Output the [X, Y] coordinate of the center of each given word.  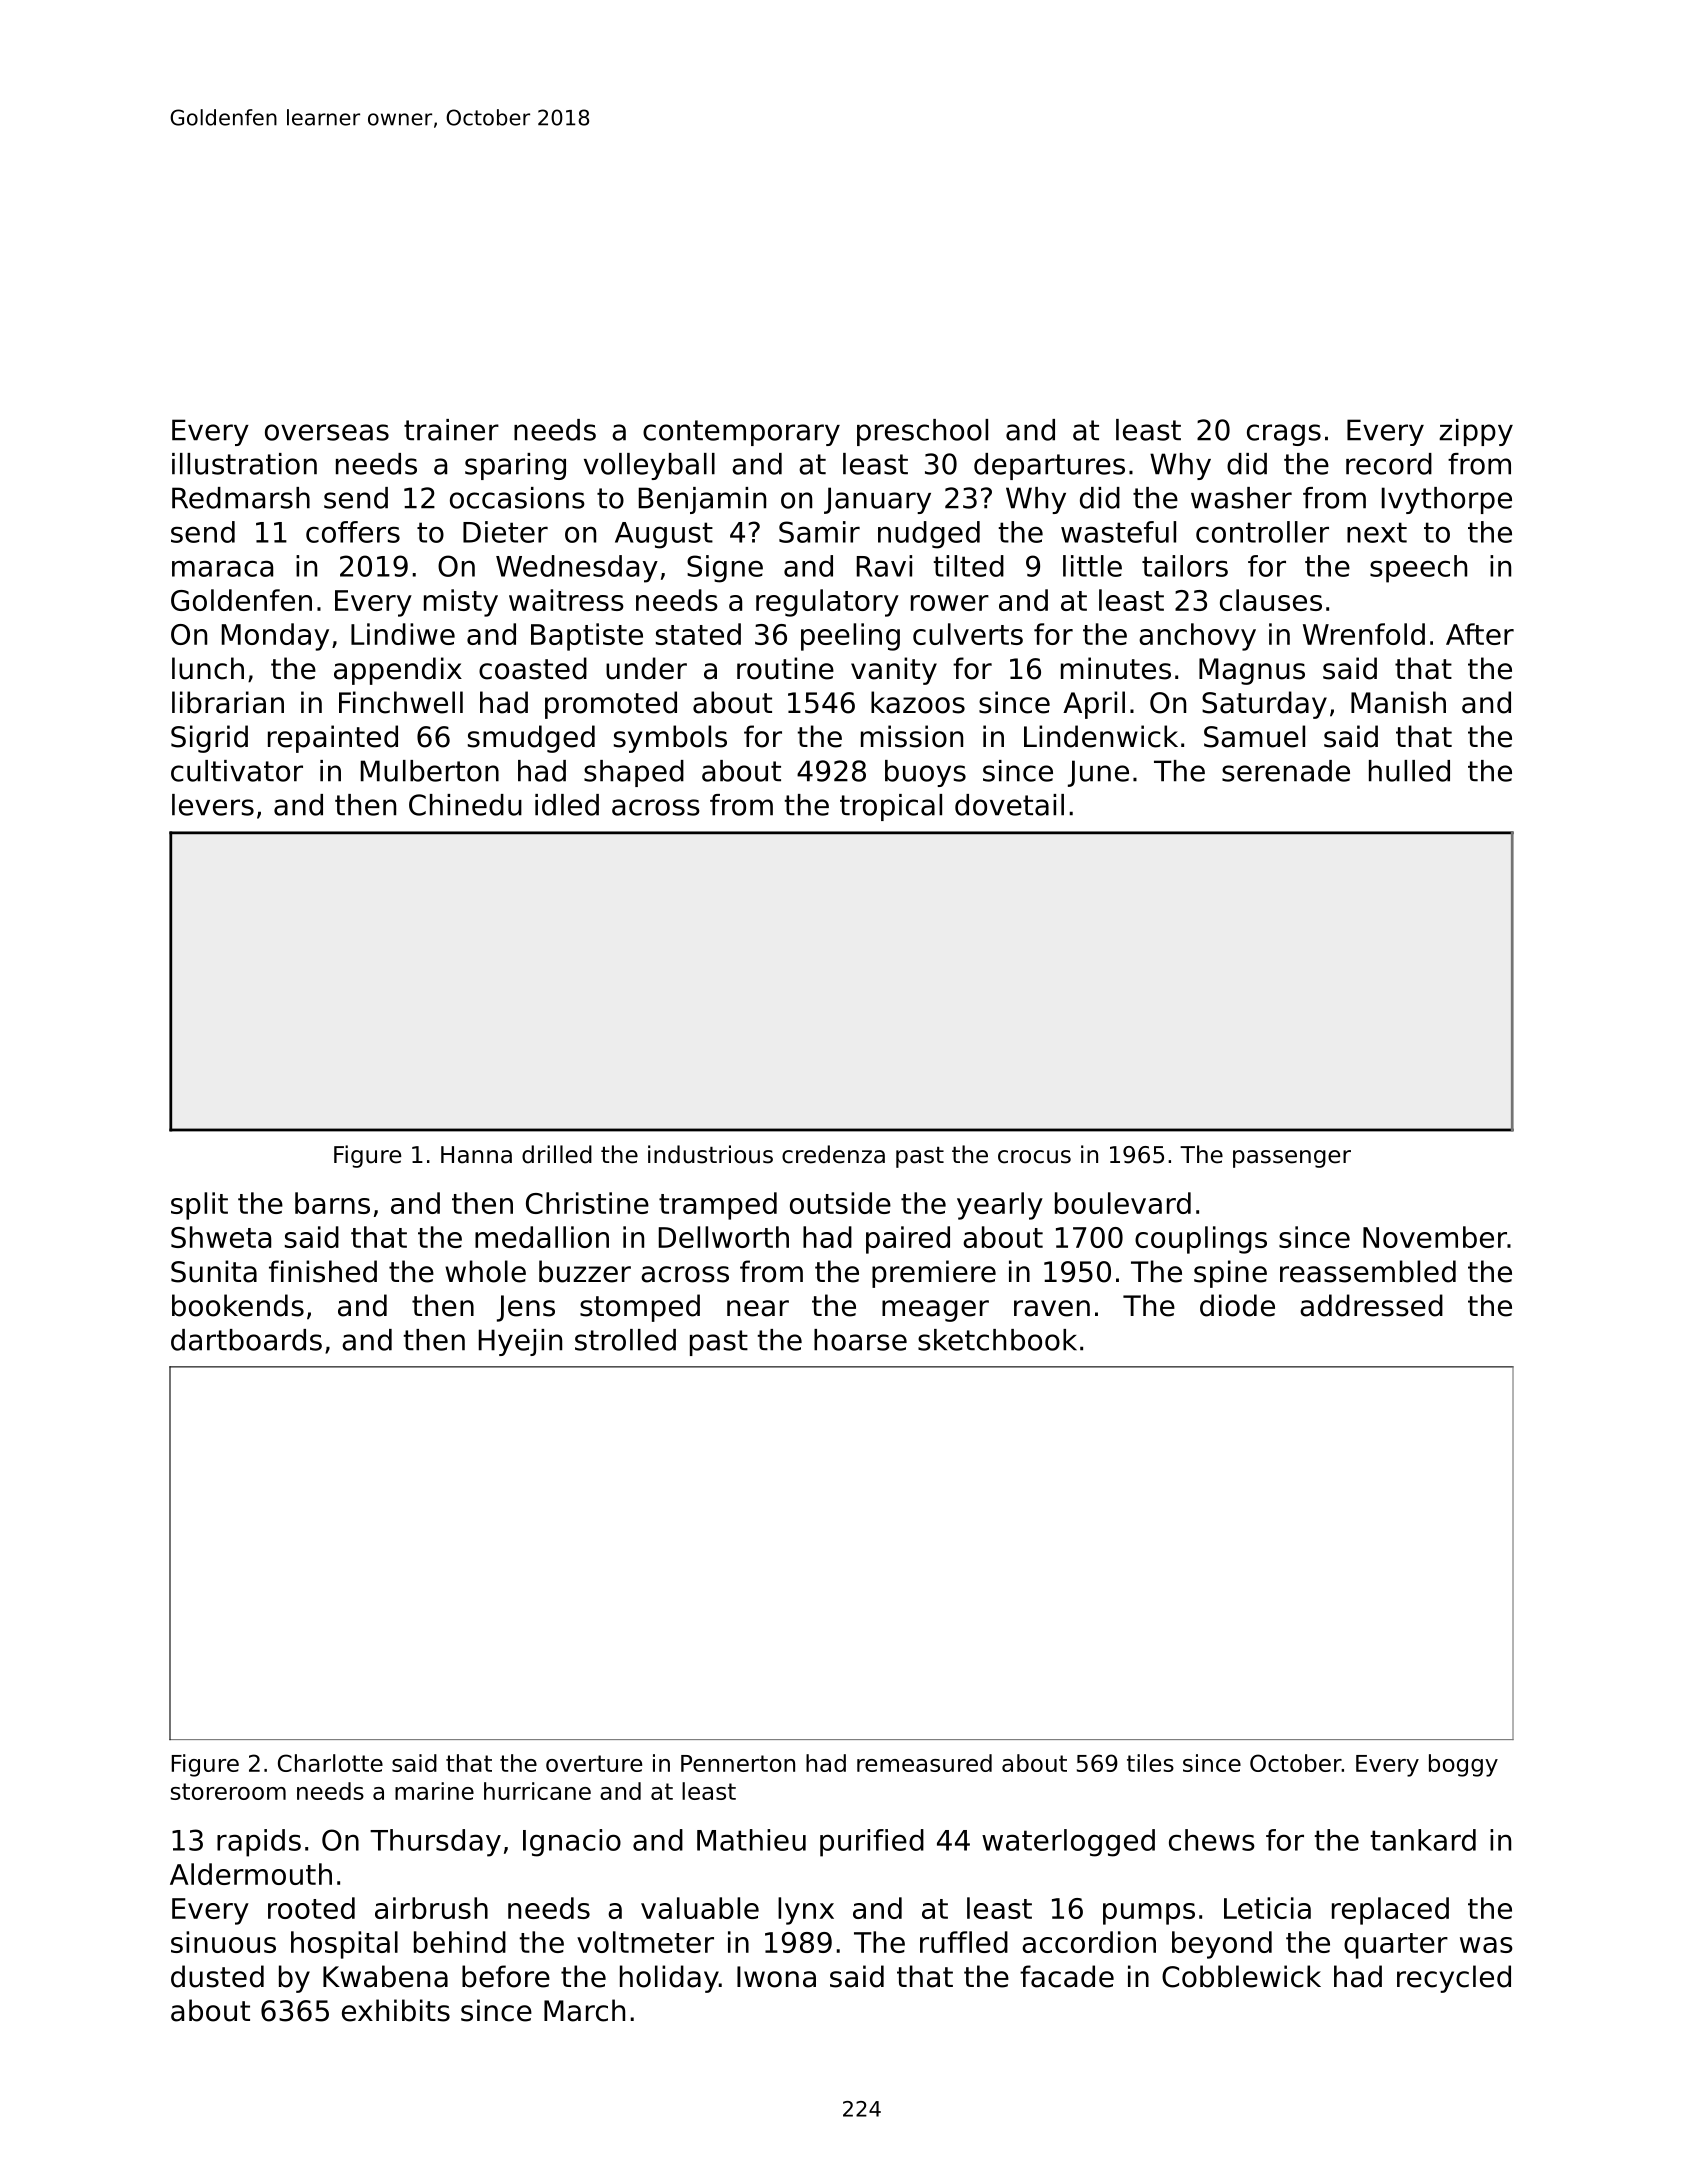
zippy [1476, 432]
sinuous [223, 1942]
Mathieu [751, 1840]
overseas [327, 432]
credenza [833, 1154]
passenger [1292, 1159]
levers [213, 805]
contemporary [741, 433]
